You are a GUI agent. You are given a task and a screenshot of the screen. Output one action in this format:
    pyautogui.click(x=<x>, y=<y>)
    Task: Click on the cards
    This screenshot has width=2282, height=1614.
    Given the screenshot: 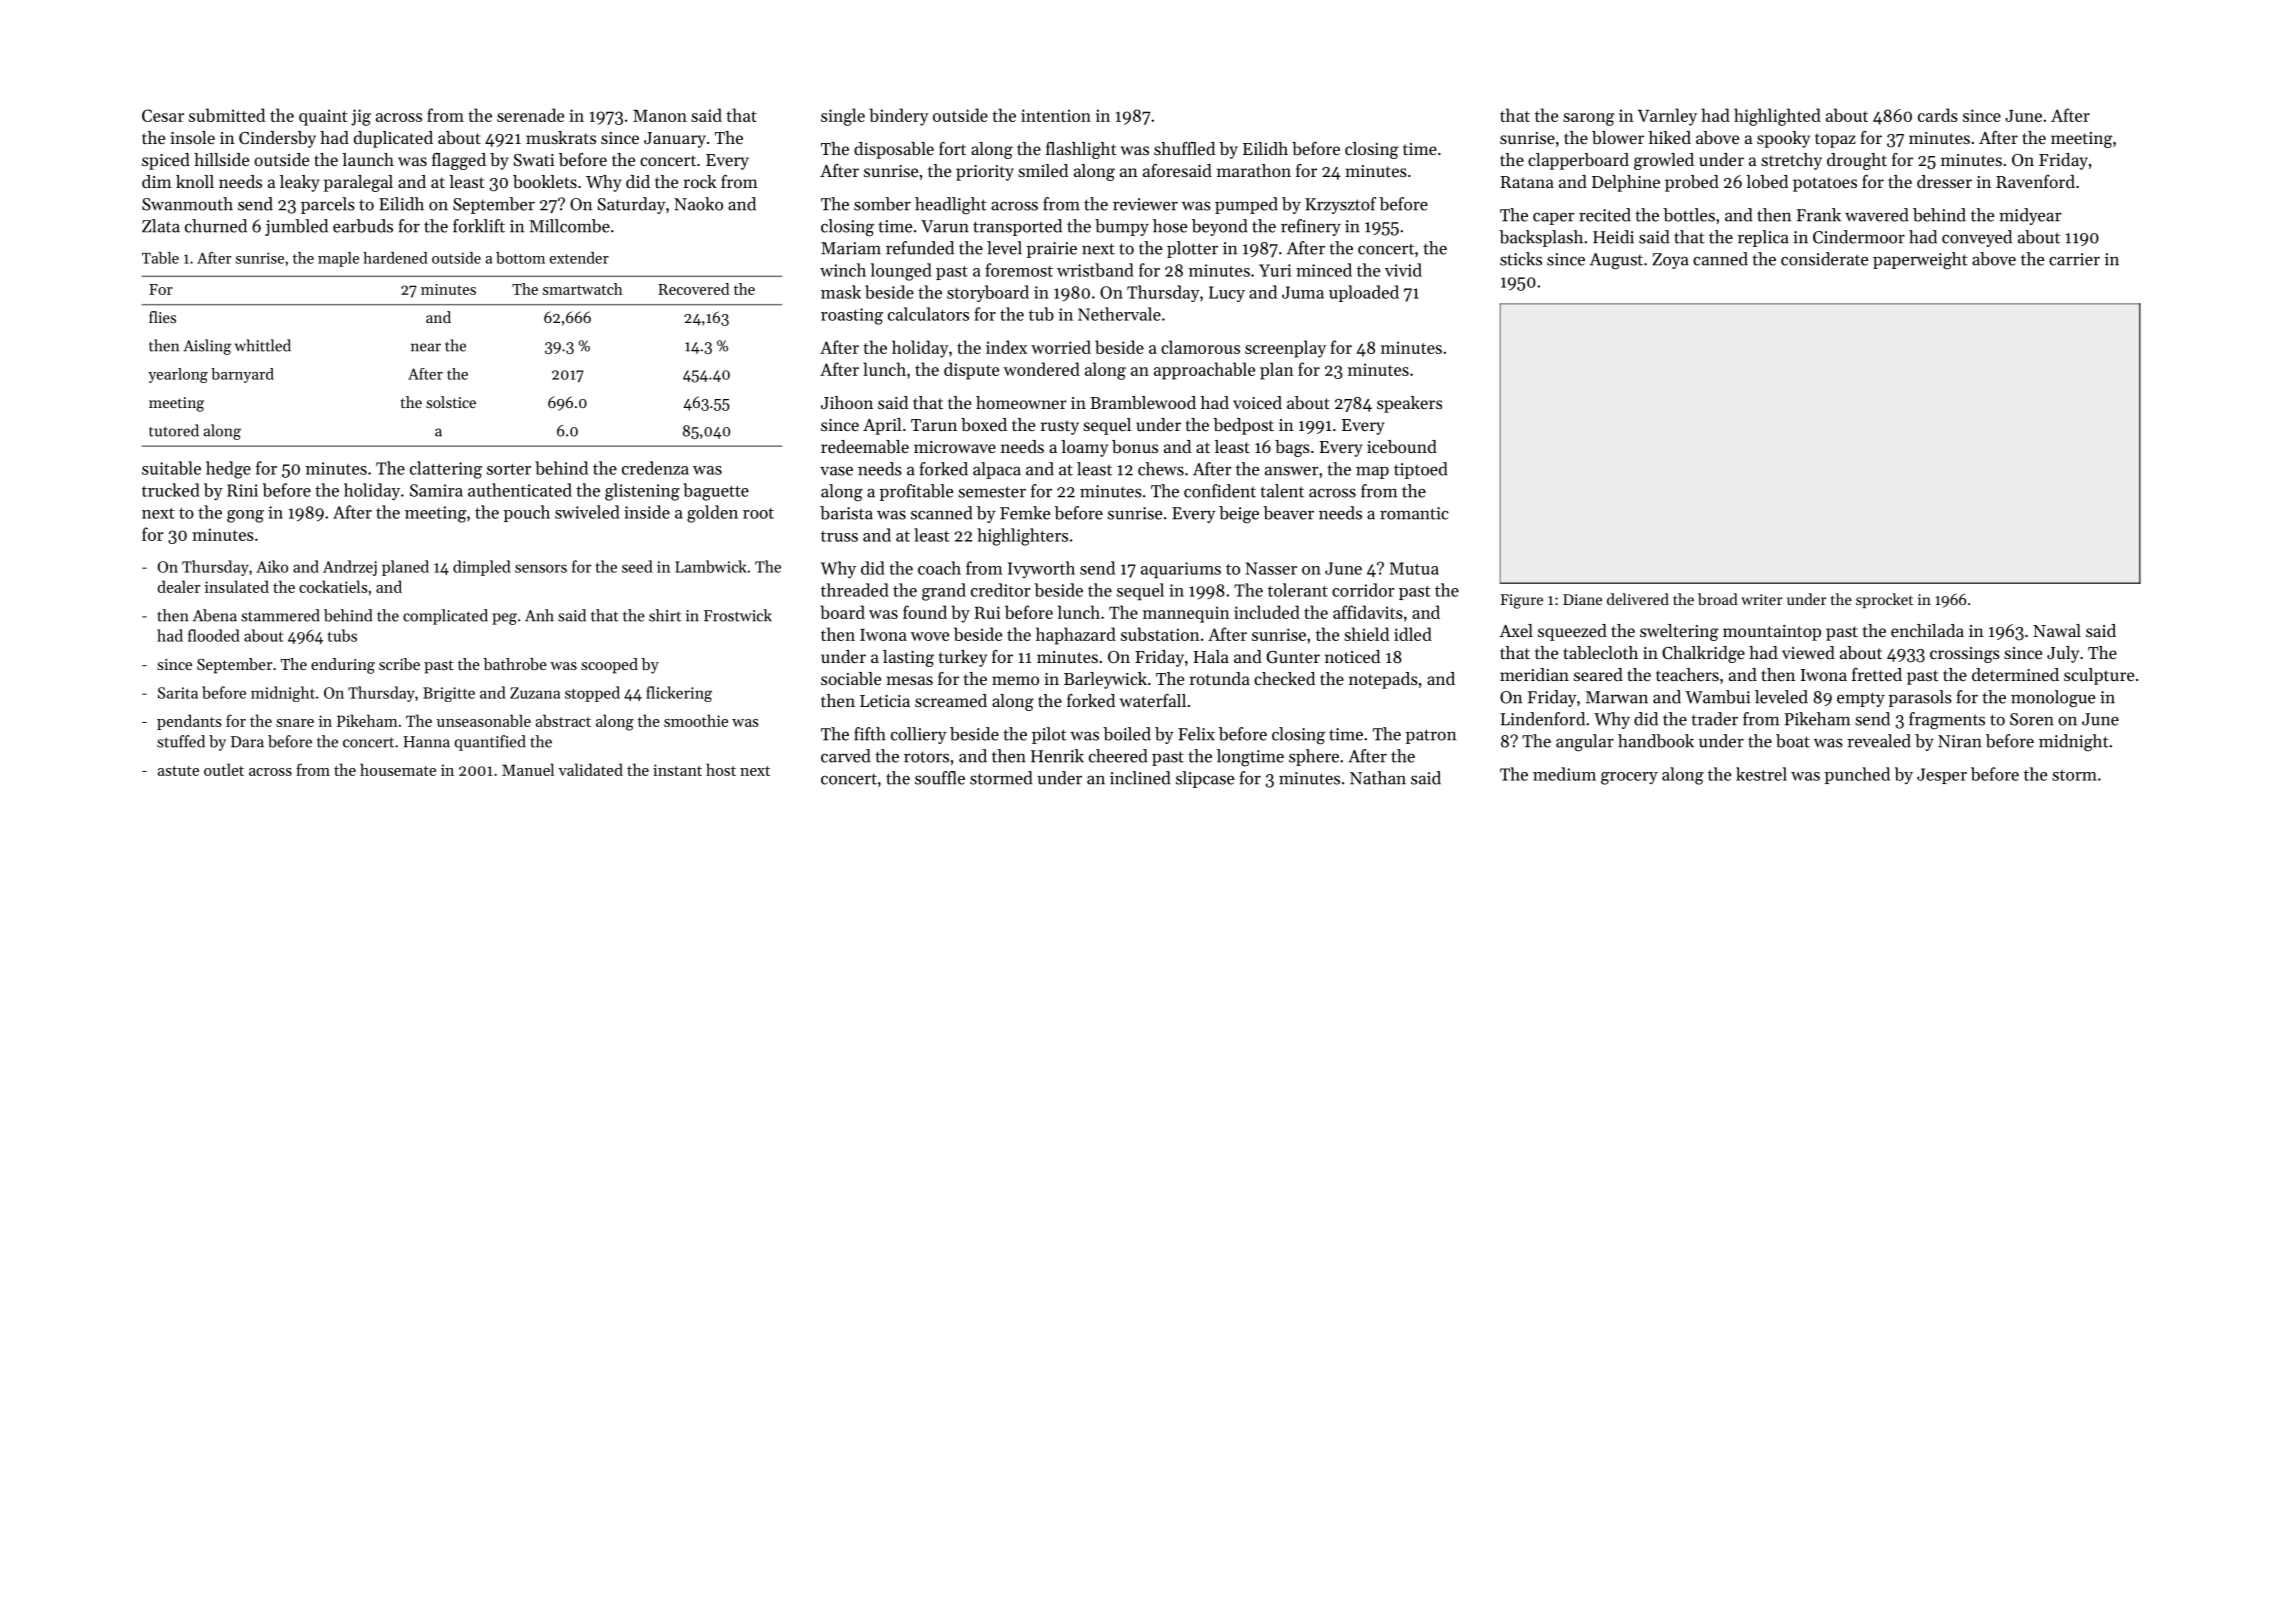 What is the action you would take?
    pyautogui.click(x=1938, y=115)
